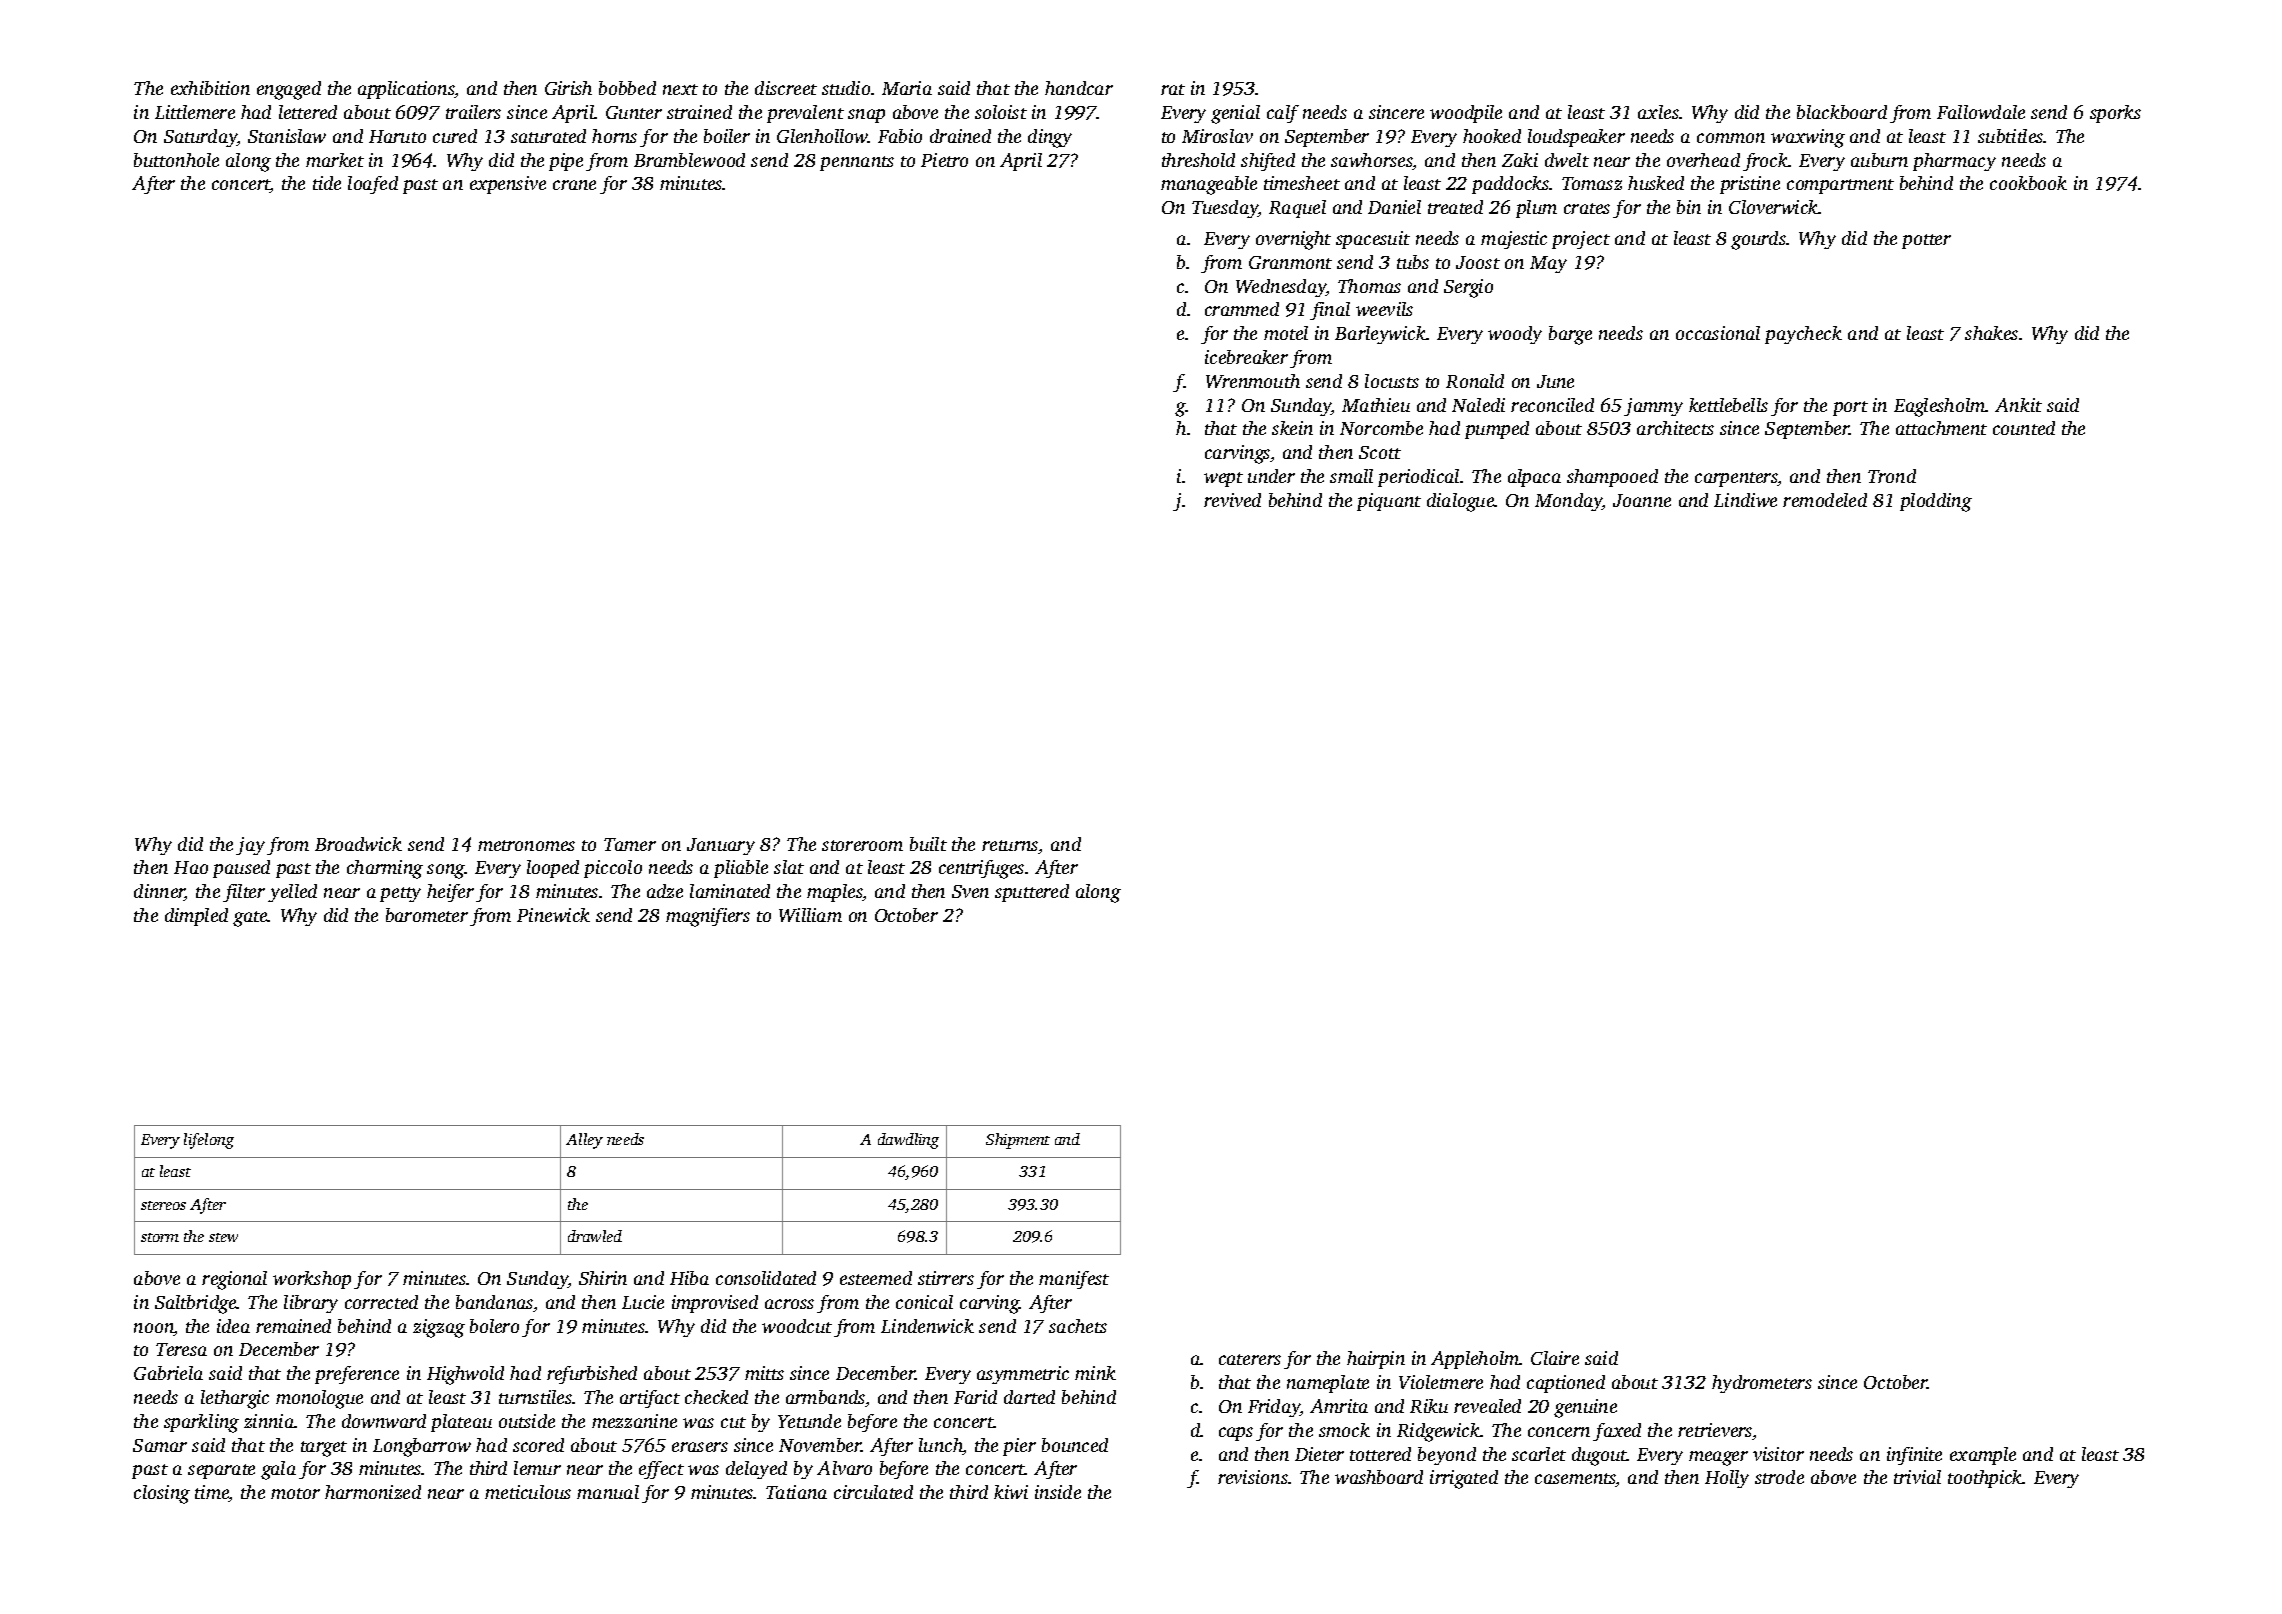 Image resolution: width=2282 pixels, height=1614 pixels. I want to click on woodpile, so click(1466, 114).
